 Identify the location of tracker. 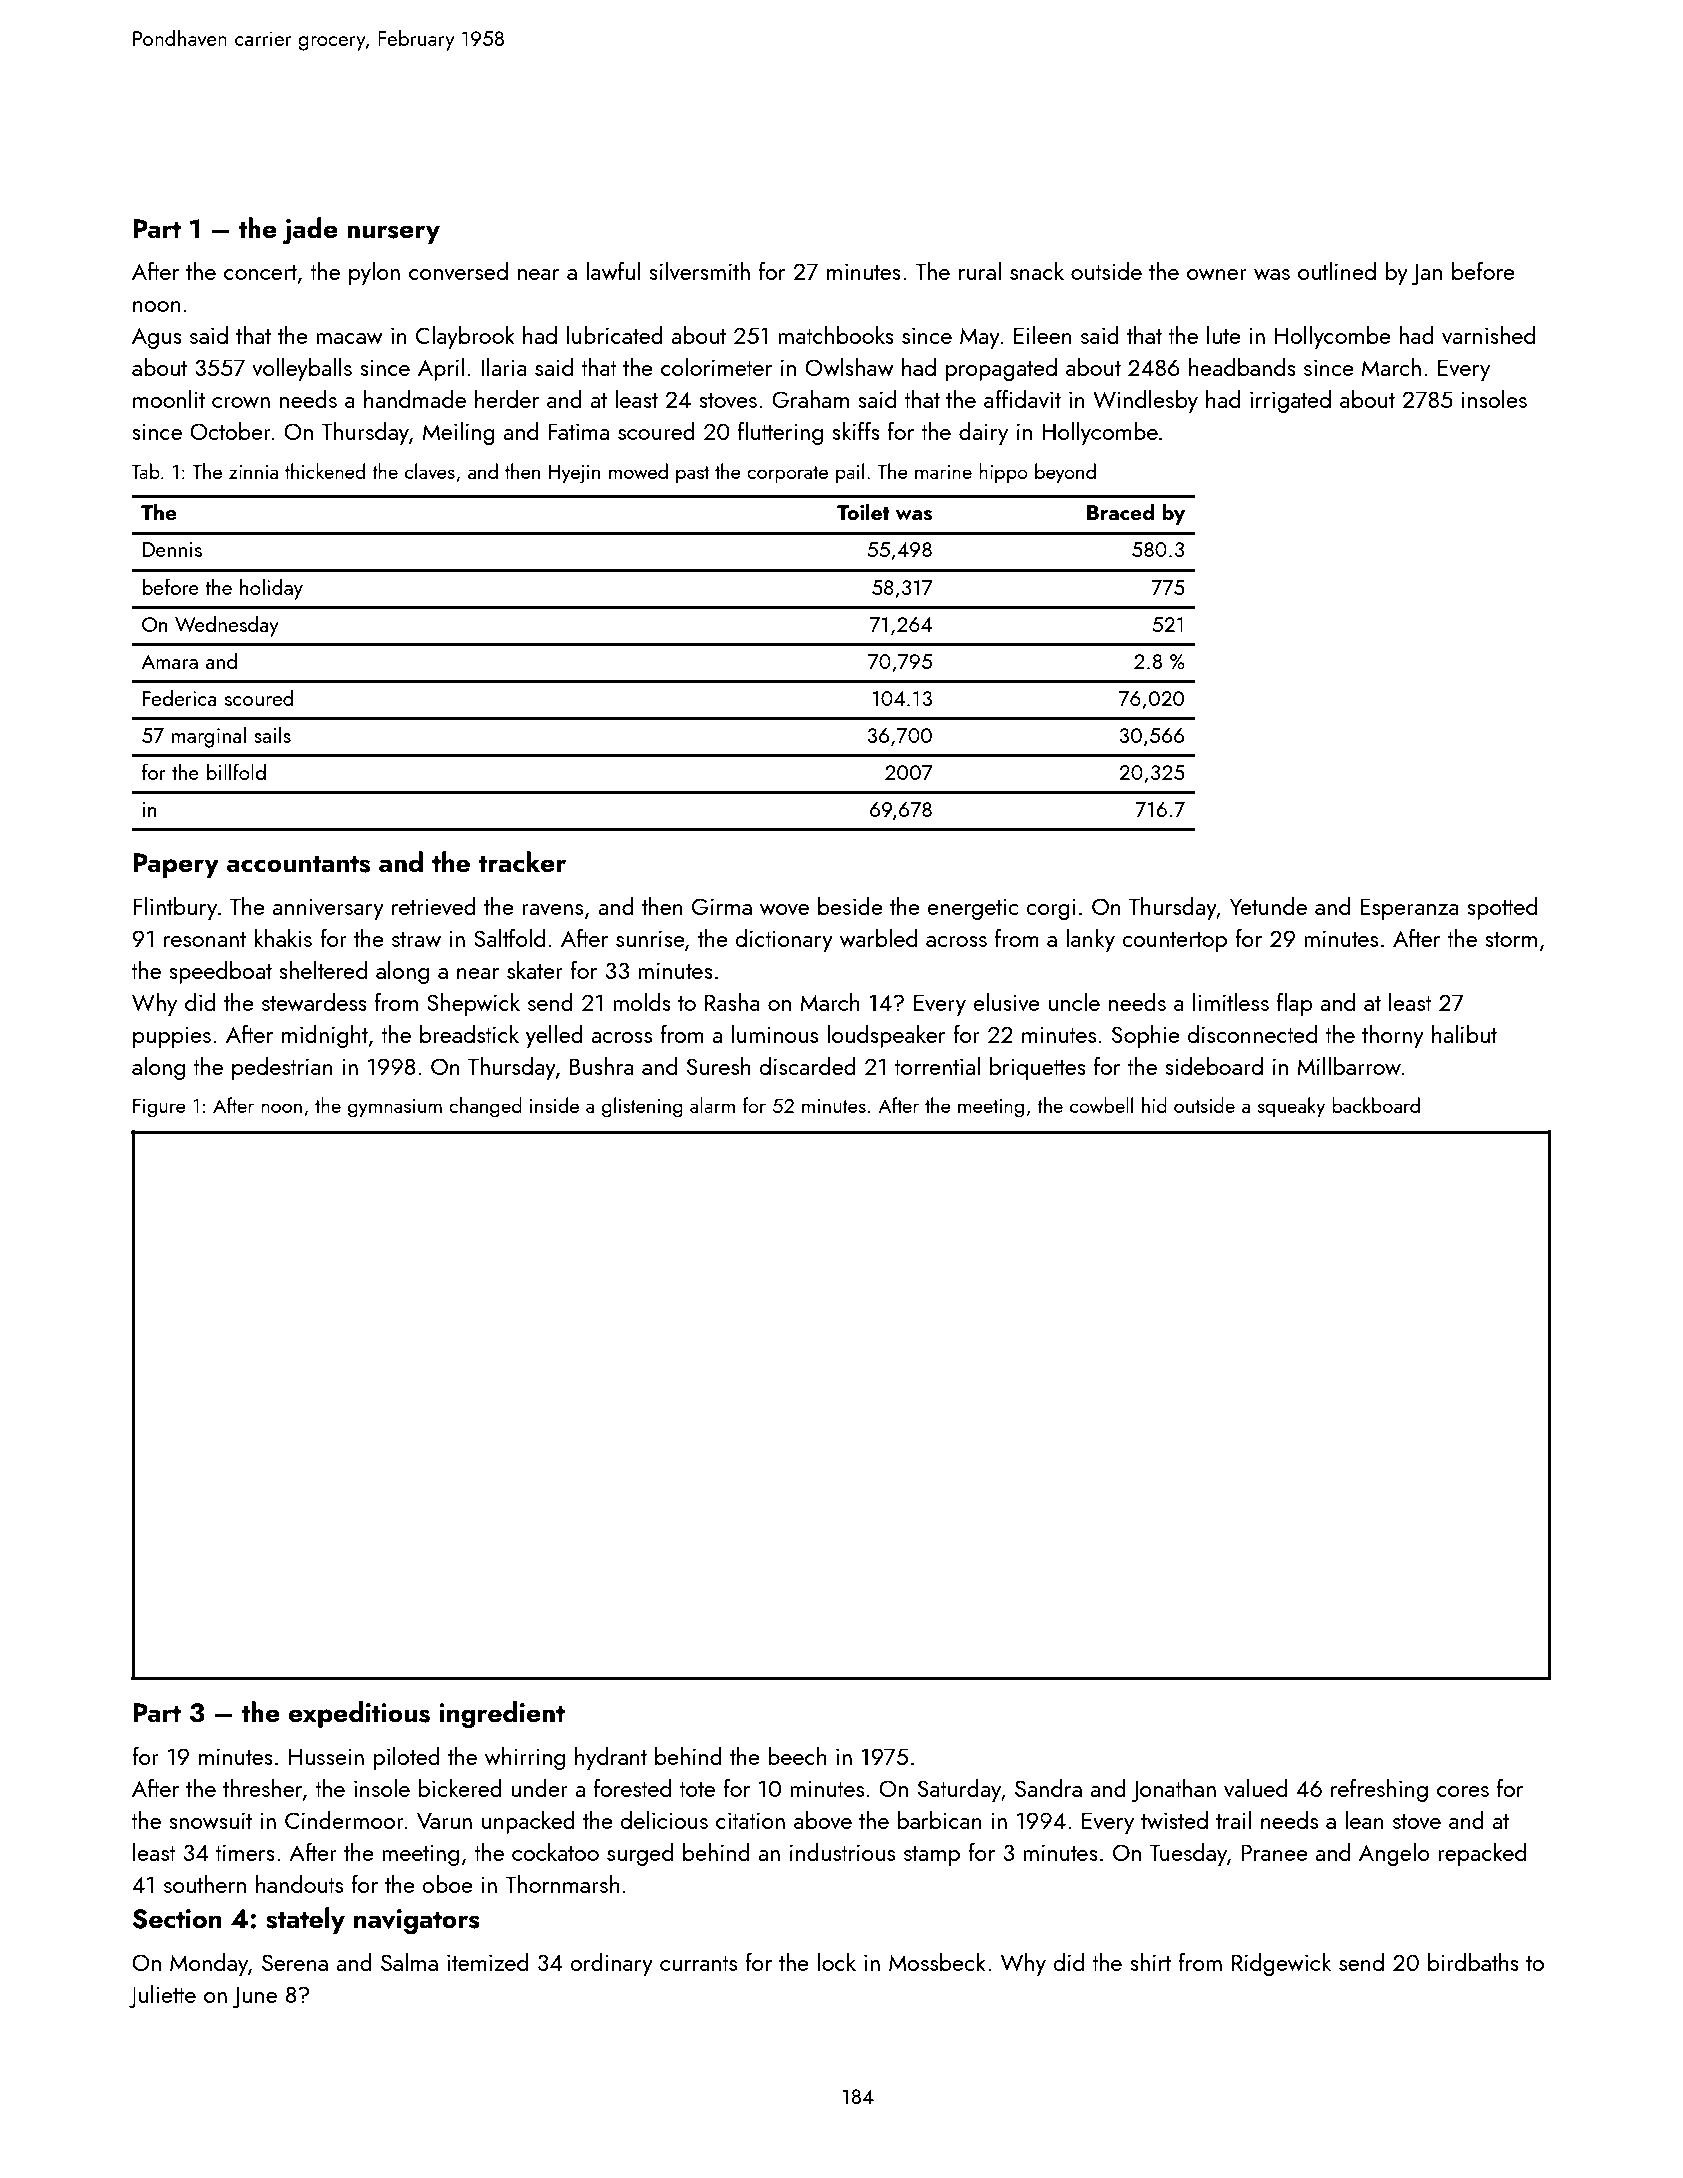
(522, 862).
